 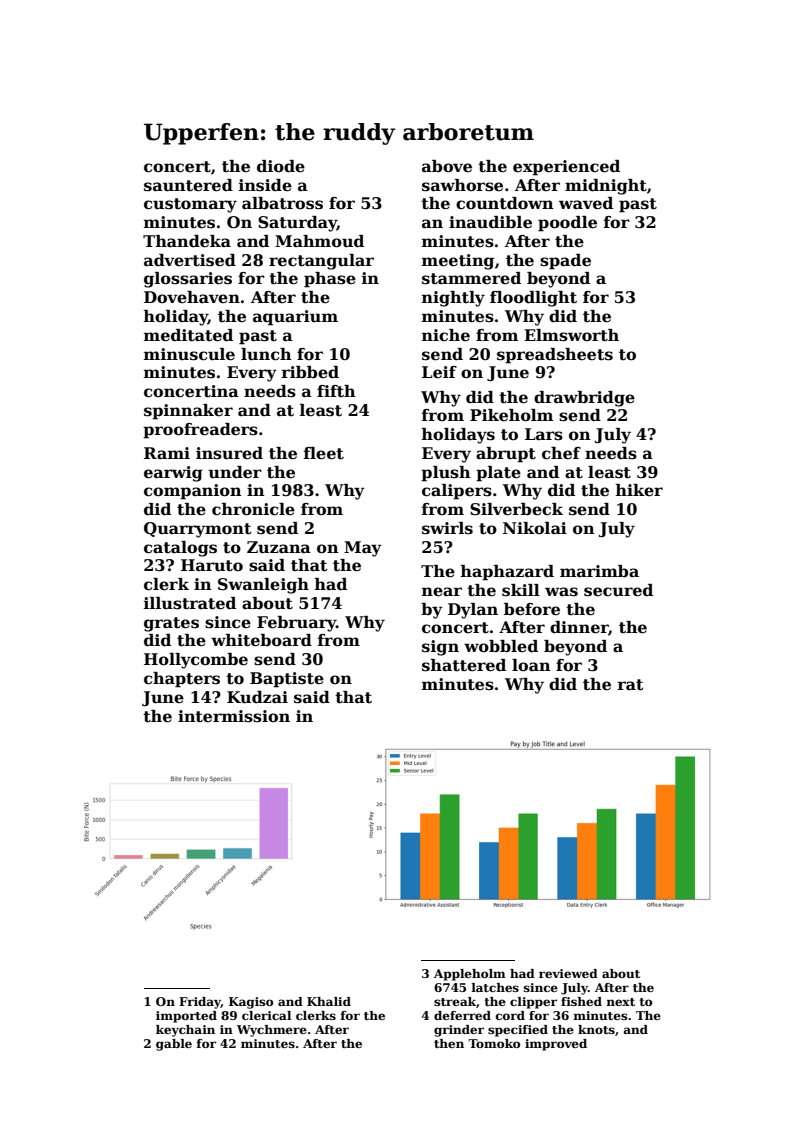 I want to click on niche, so click(x=446, y=335).
